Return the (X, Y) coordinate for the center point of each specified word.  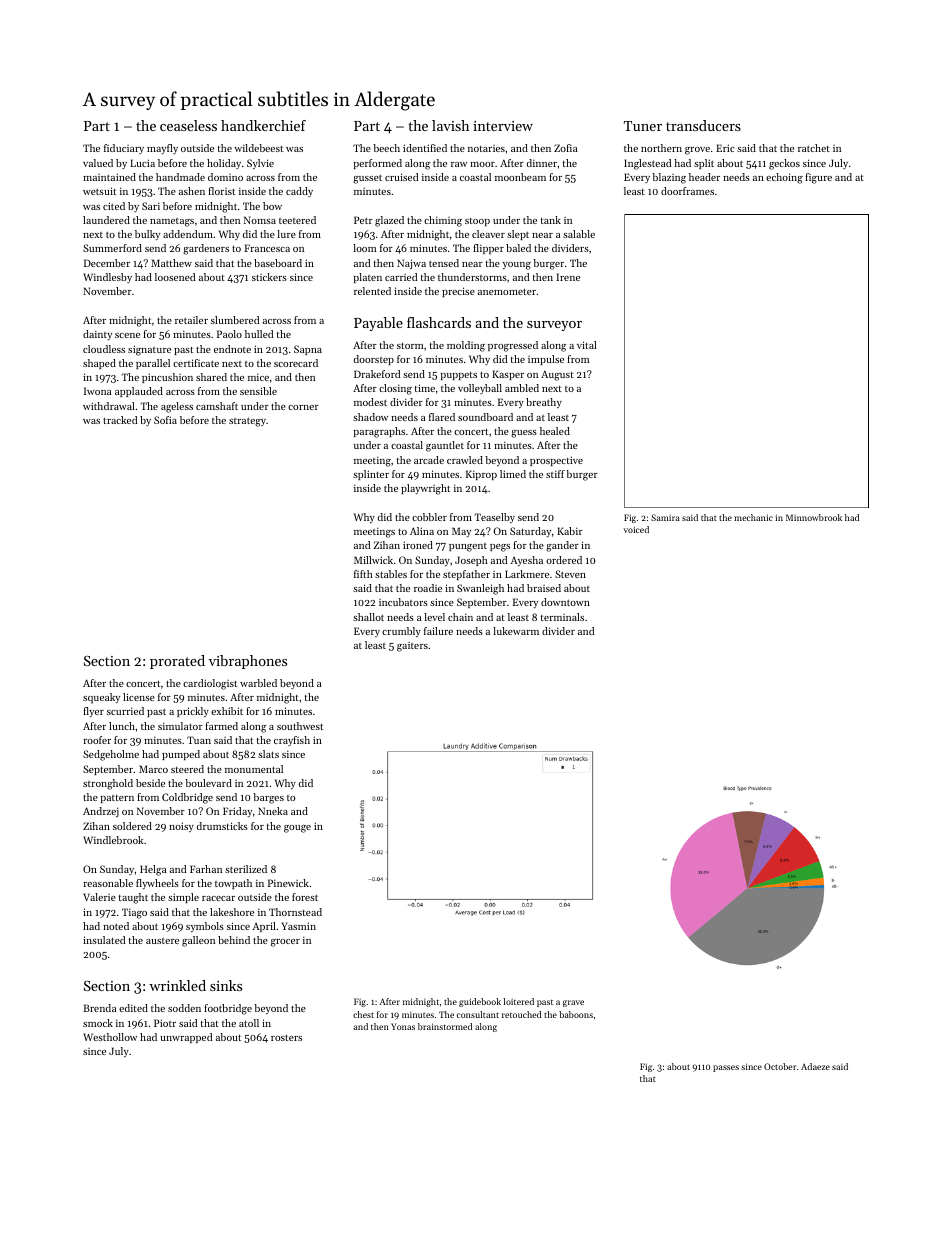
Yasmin (298, 926)
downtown (565, 602)
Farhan (206, 869)
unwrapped (186, 1038)
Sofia (165, 420)
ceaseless (188, 125)
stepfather (466, 575)
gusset (367, 179)
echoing (784, 178)
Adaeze (815, 1066)
